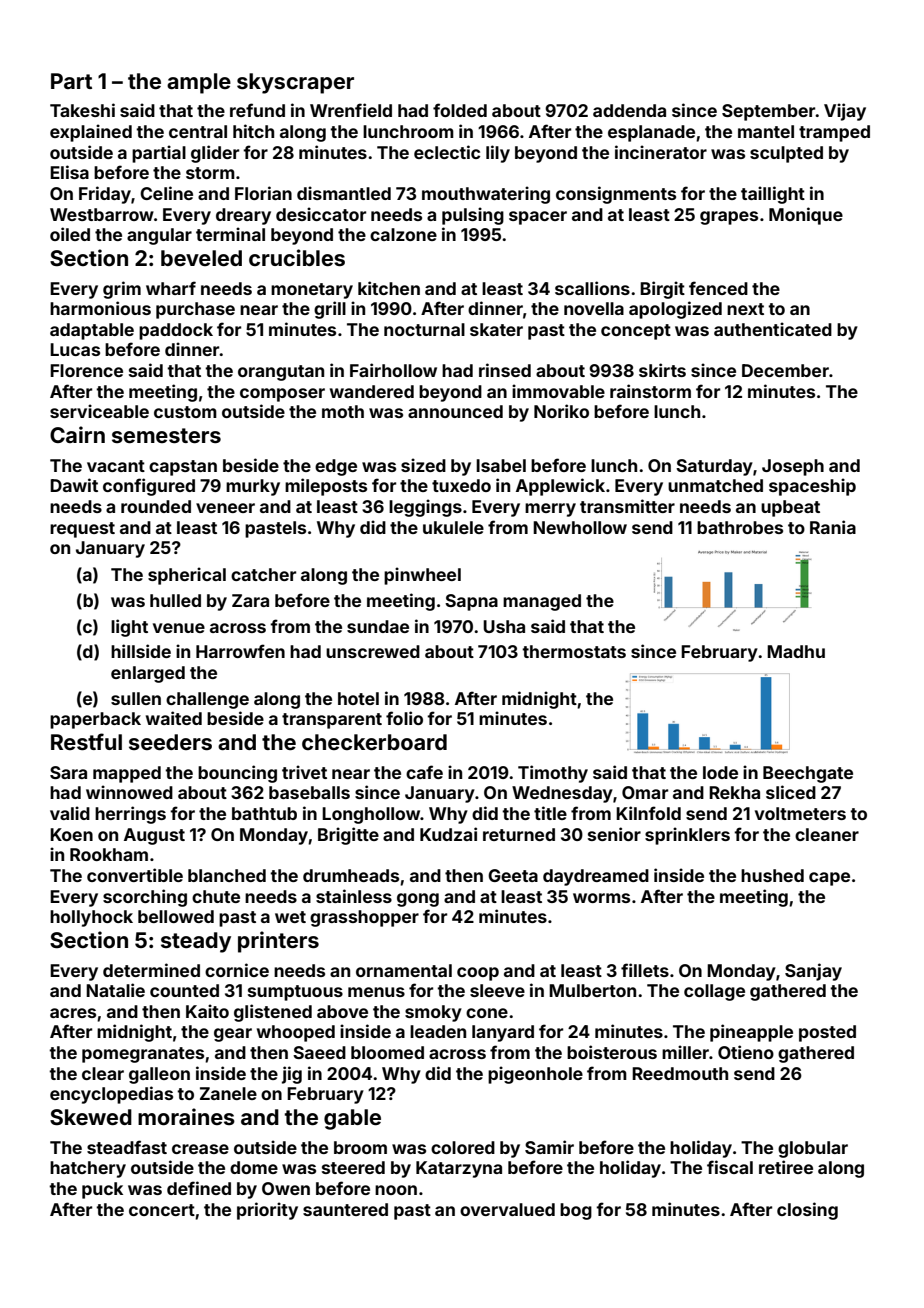 The width and height of the image is (924, 1308). What do you see at coordinates (227, 875) in the image?
I see `blanched` at bounding box center [227, 875].
